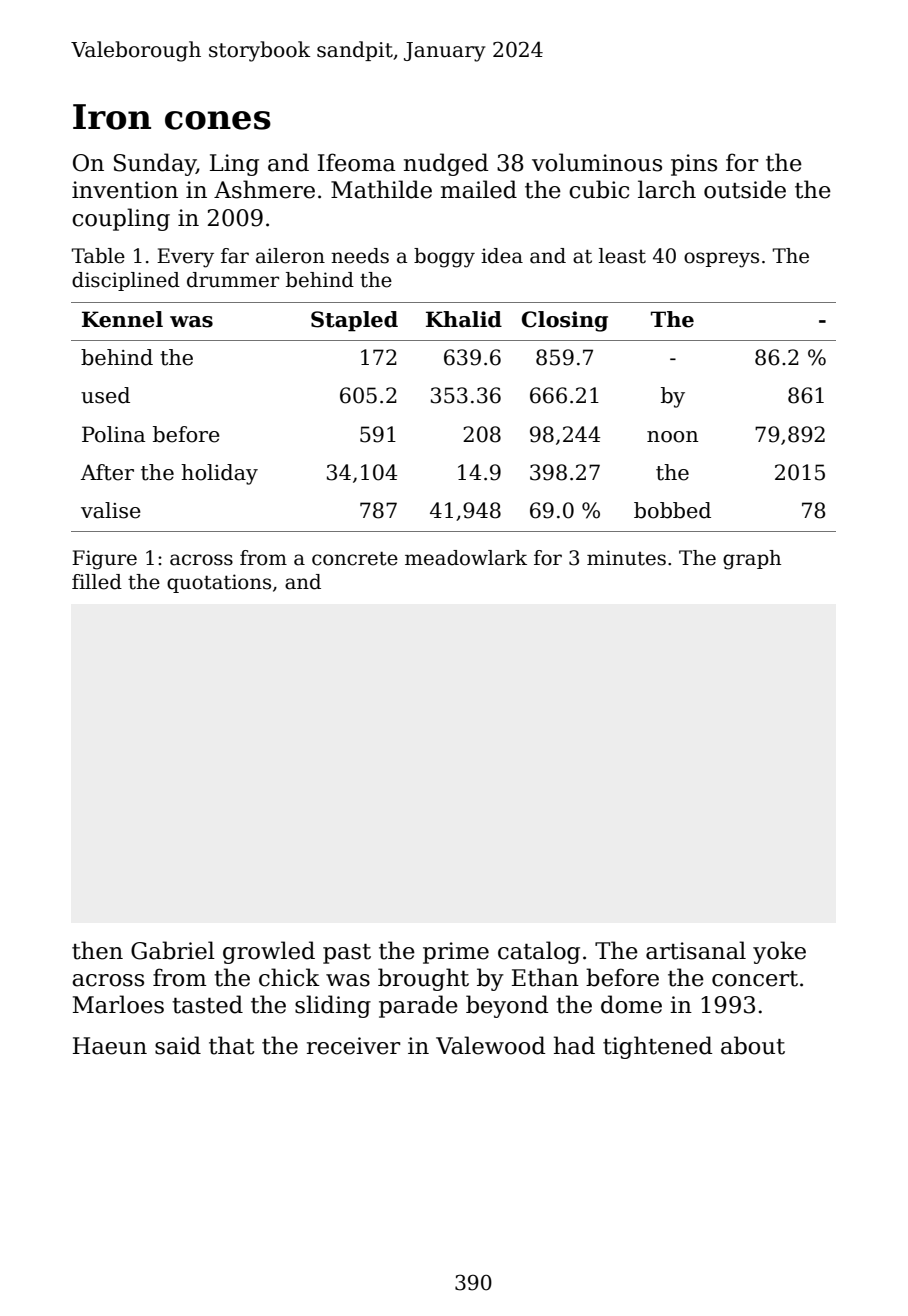 The width and height of the document is (908, 1316). Describe the element at coordinates (446, 164) in the document. I see `nudged` at that location.
